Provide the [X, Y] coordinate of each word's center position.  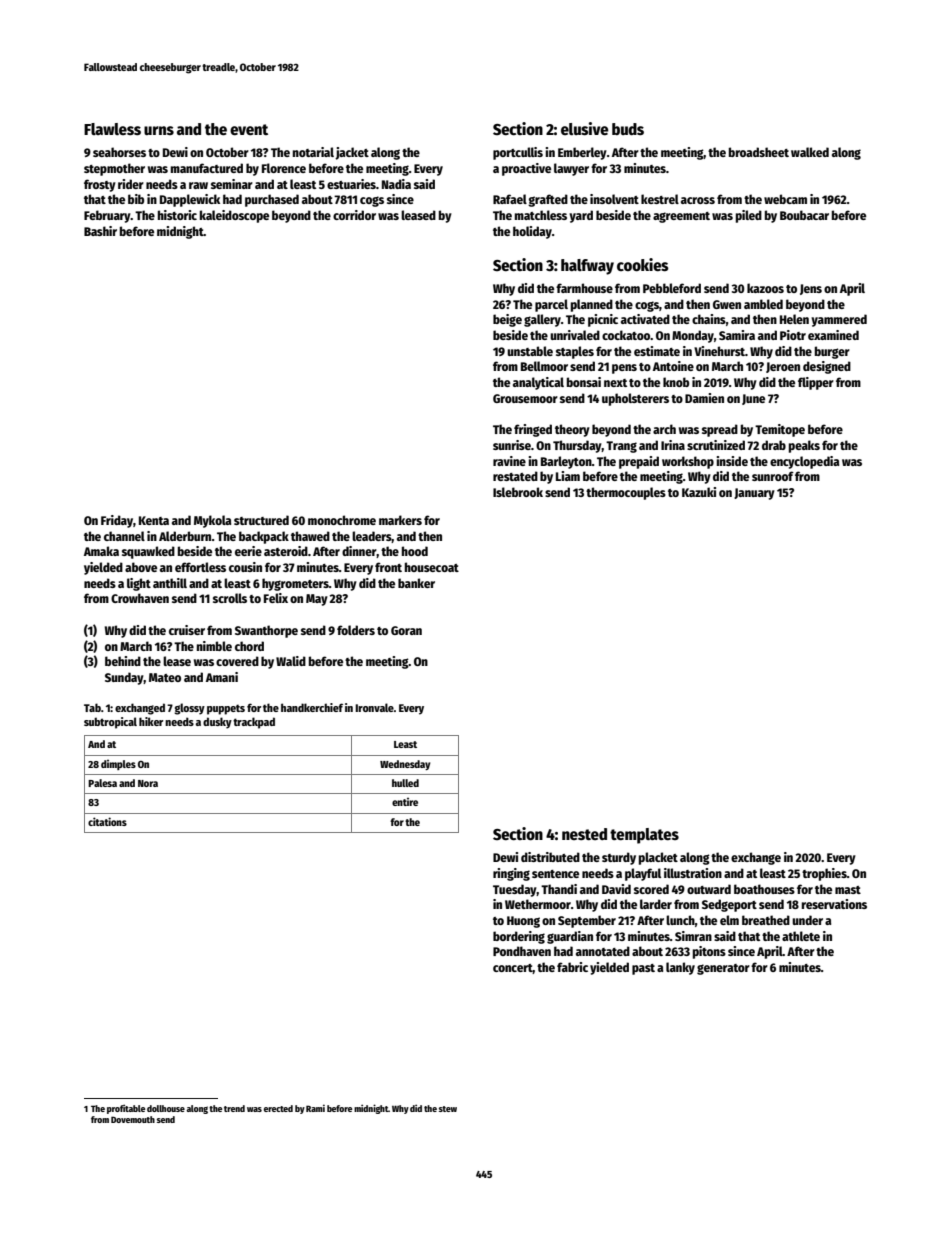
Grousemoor [525, 398]
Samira [737, 335]
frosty [100, 185]
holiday [532, 232]
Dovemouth [133, 1119]
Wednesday [405, 765]
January [754, 494]
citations [107, 821]
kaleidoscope [234, 216]
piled [749, 216]
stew [448, 1109]
